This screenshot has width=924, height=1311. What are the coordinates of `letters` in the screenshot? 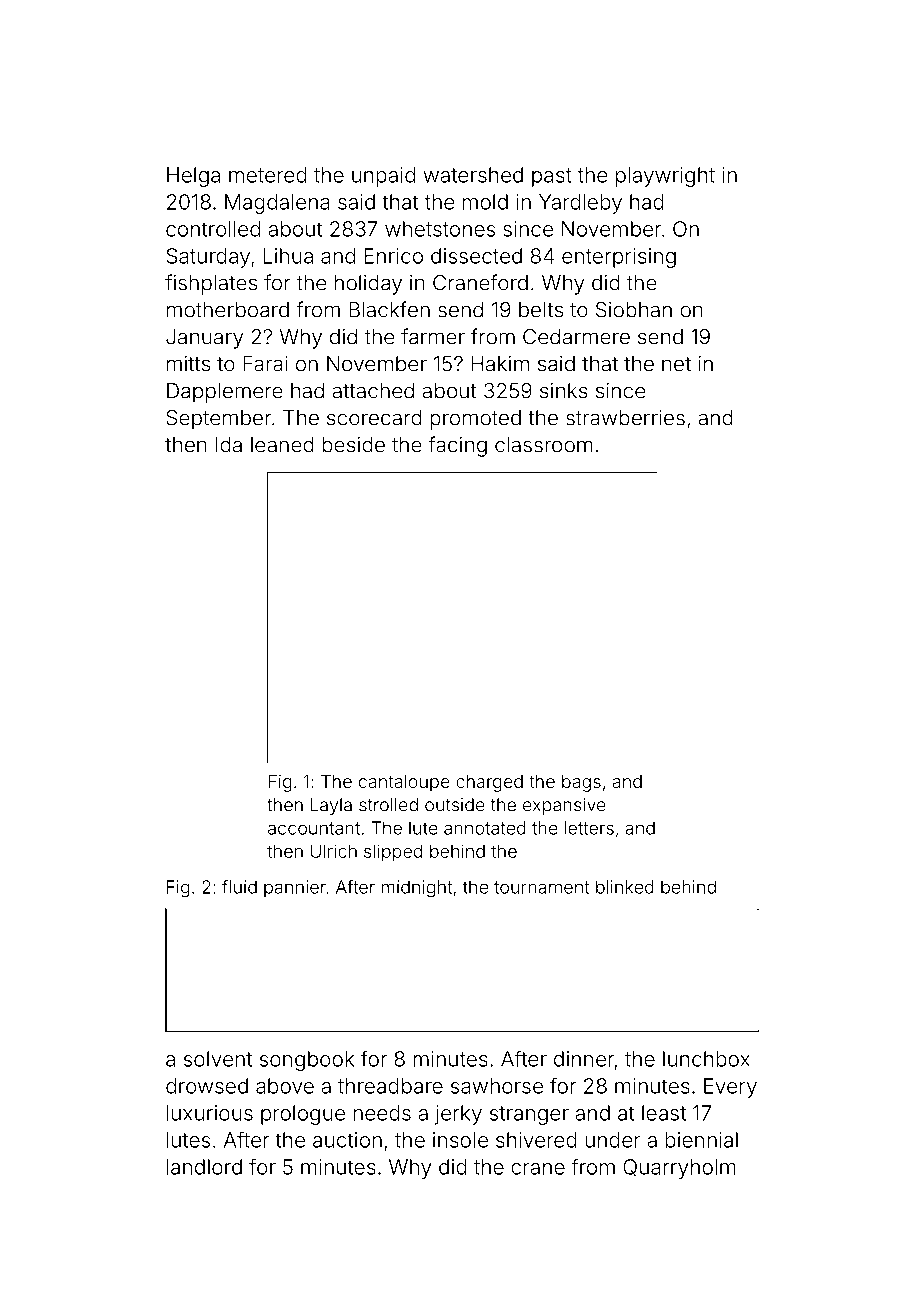 It's located at (589, 828).
